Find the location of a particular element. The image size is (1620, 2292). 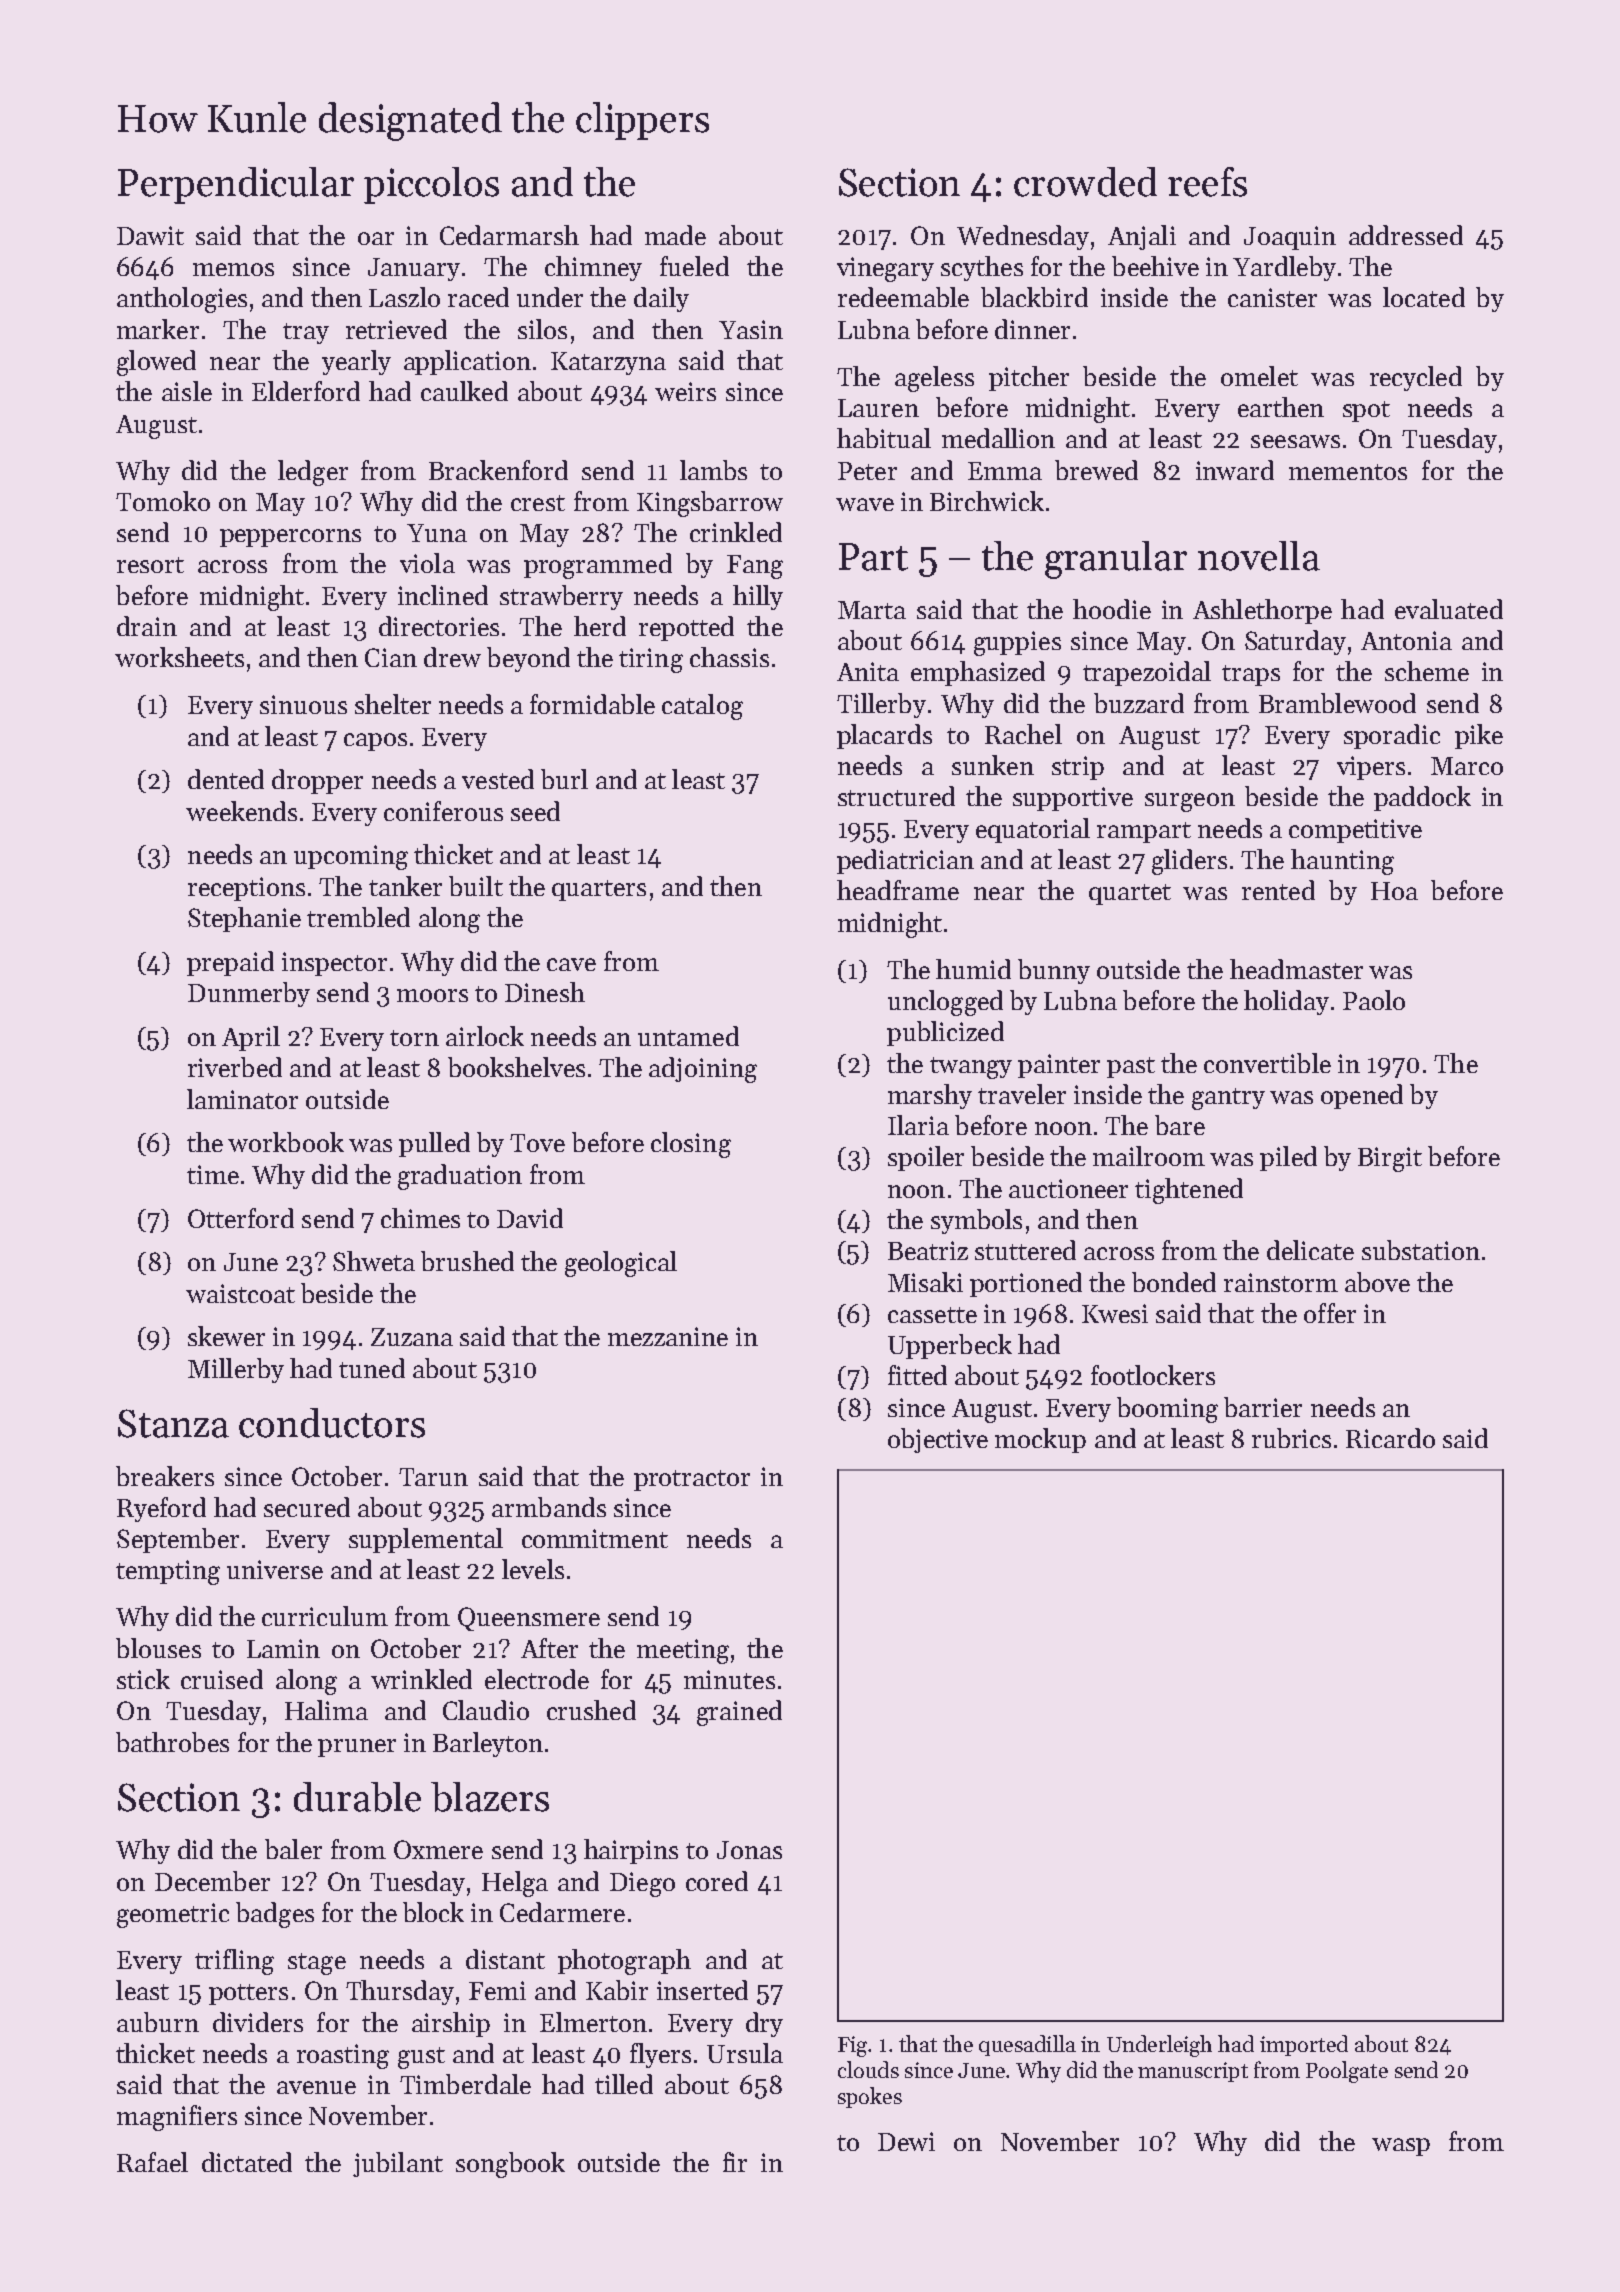

songbook is located at coordinates (510, 2165).
